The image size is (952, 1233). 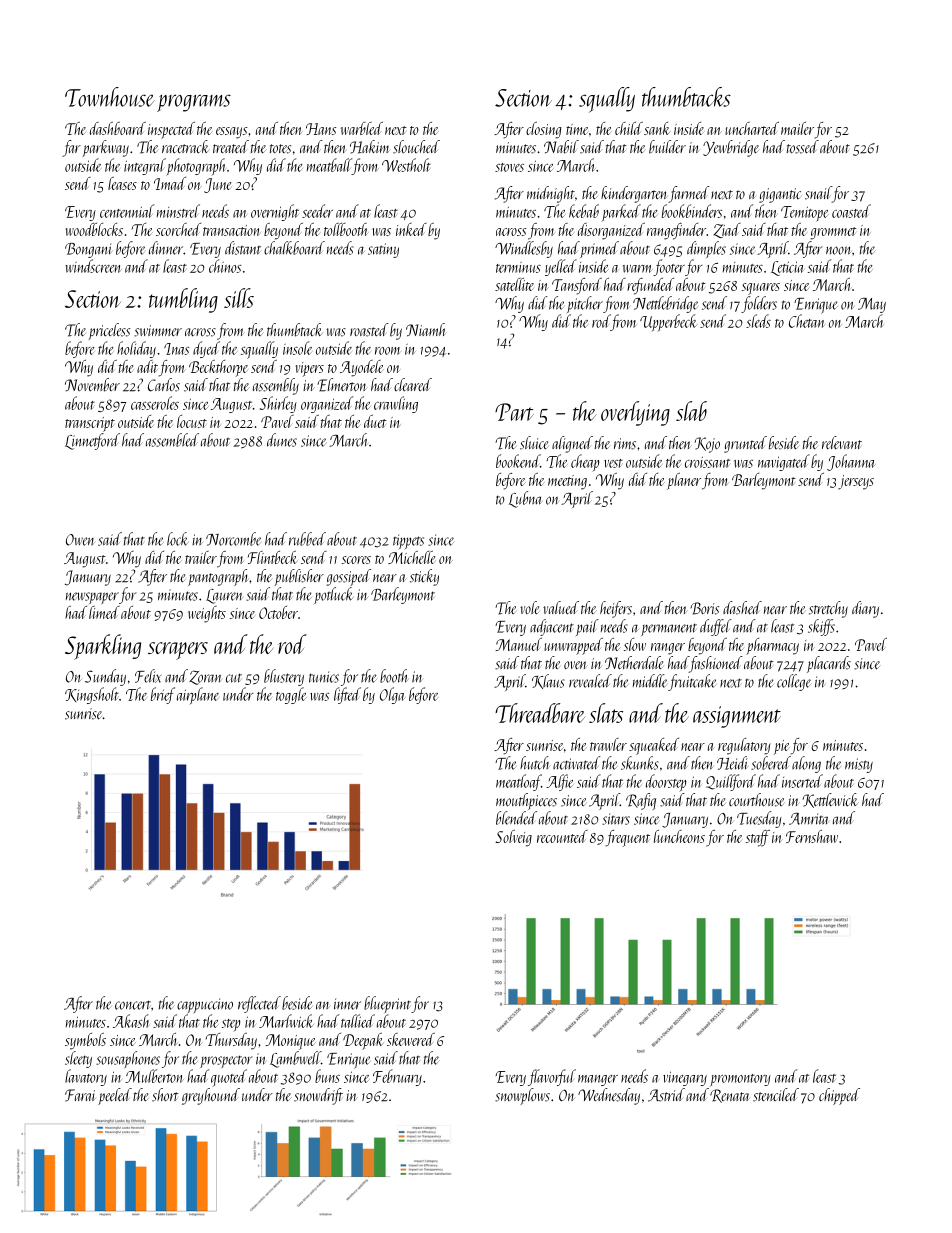 What do you see at coordinates (133, 1005) in the document?
I see `concert` at bounding box center [133, 1005].
